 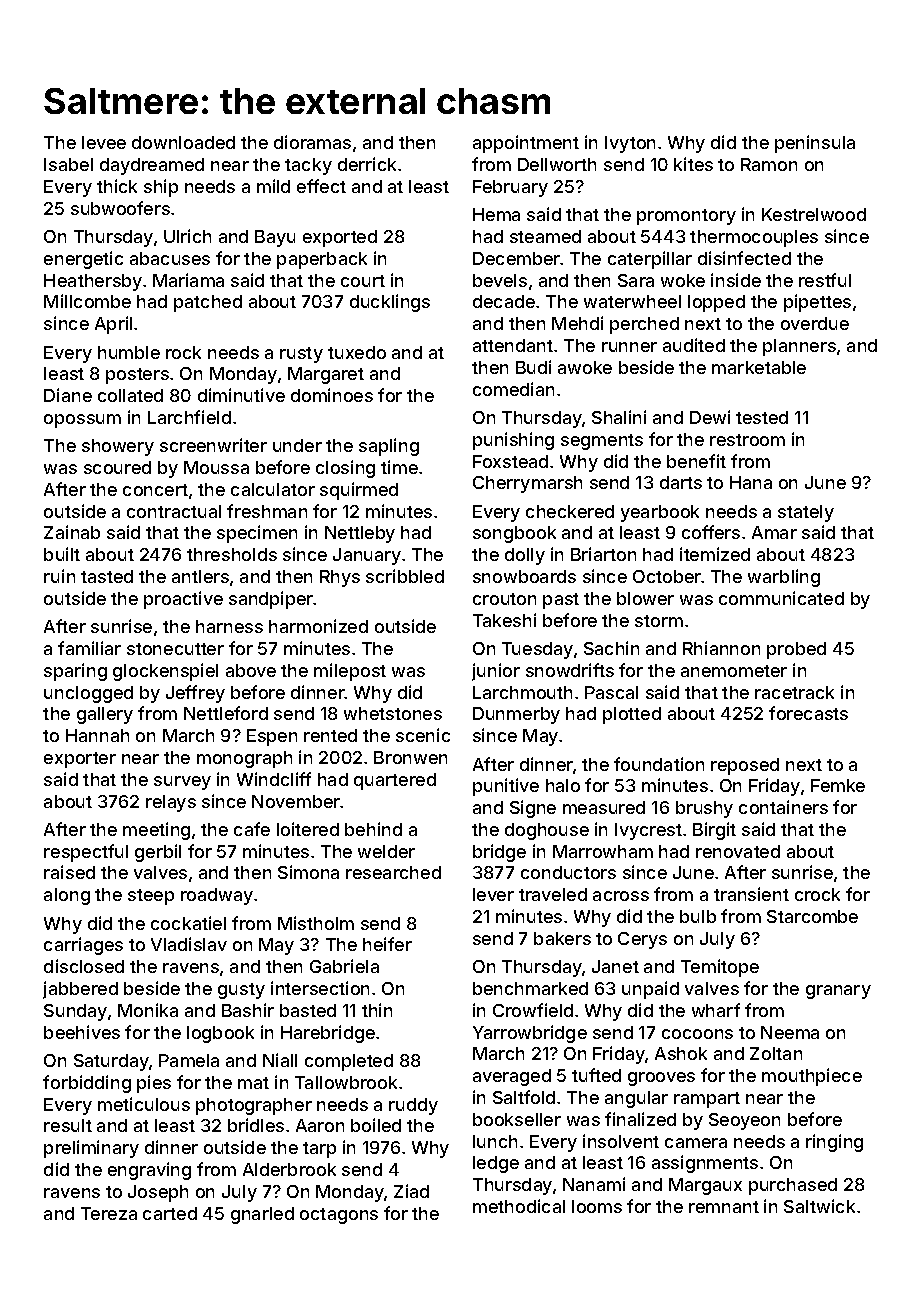 I want to click on overdue, so click(x=815, y=323).
